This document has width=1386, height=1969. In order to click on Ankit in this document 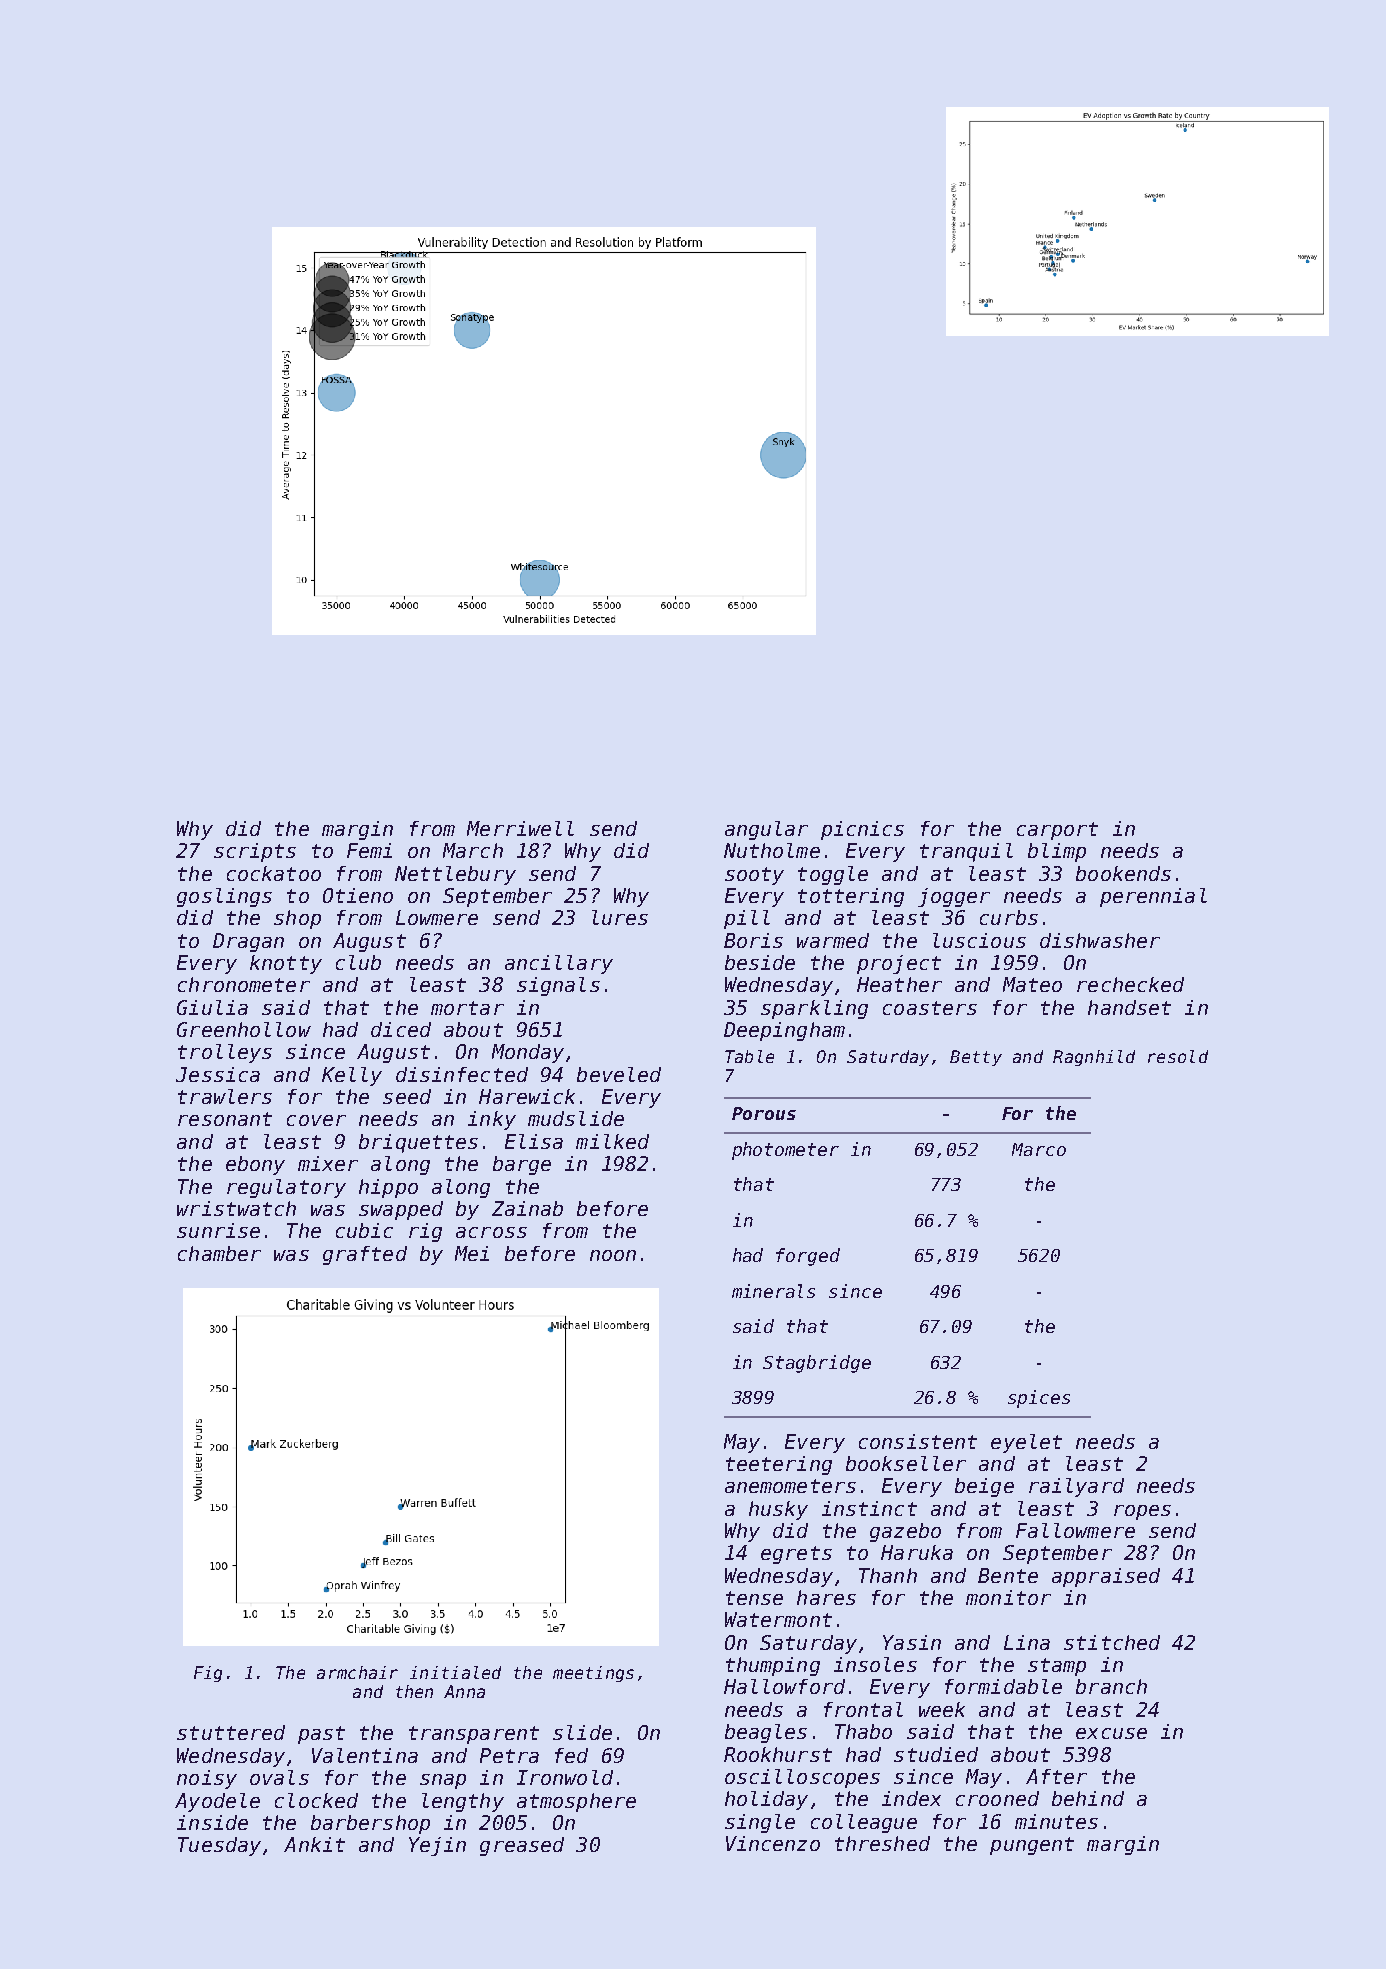, I will do `click(314, 1844)`.
